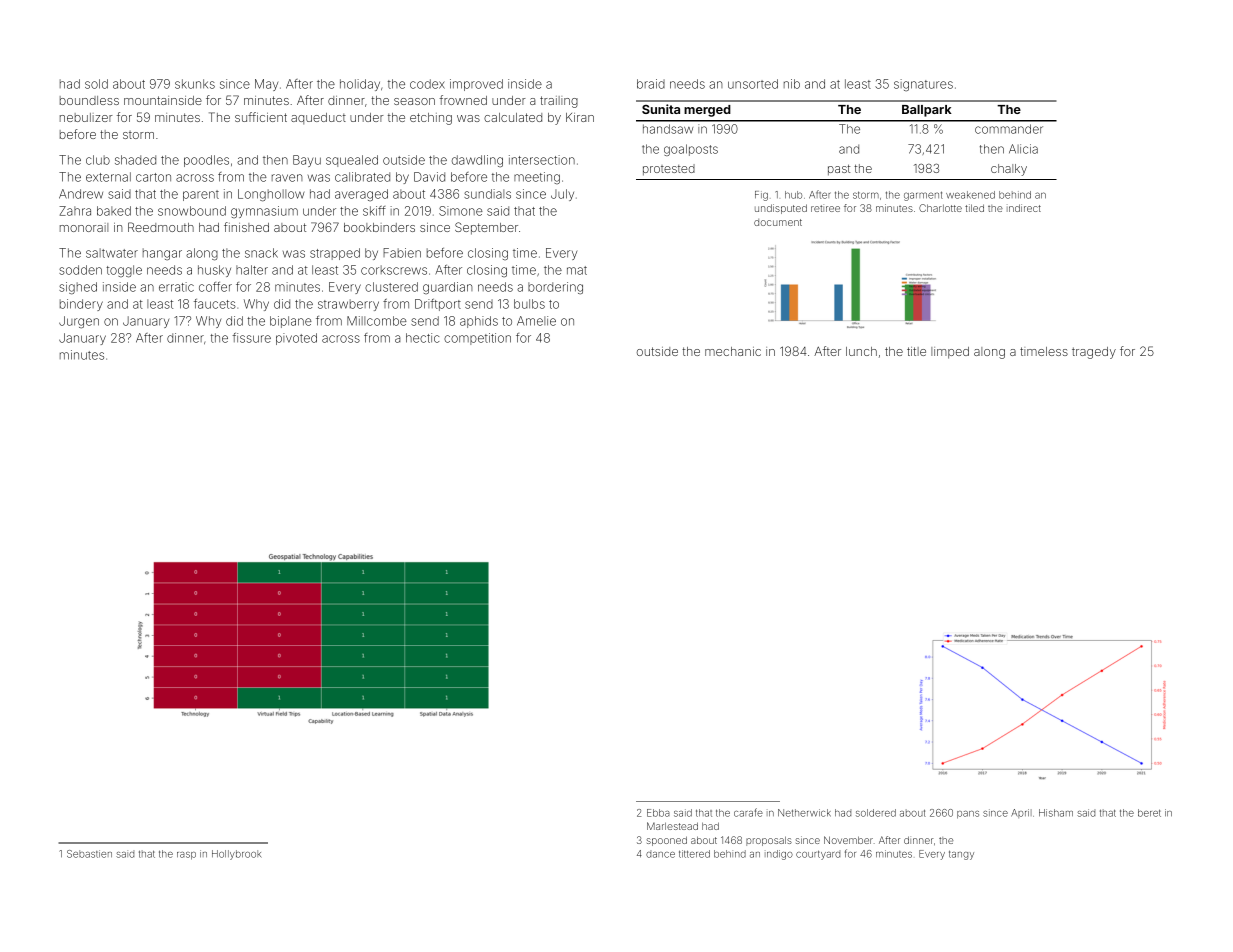 This page has width=1233, height=952. I want to click on bookbinders, so click(379, 227).
